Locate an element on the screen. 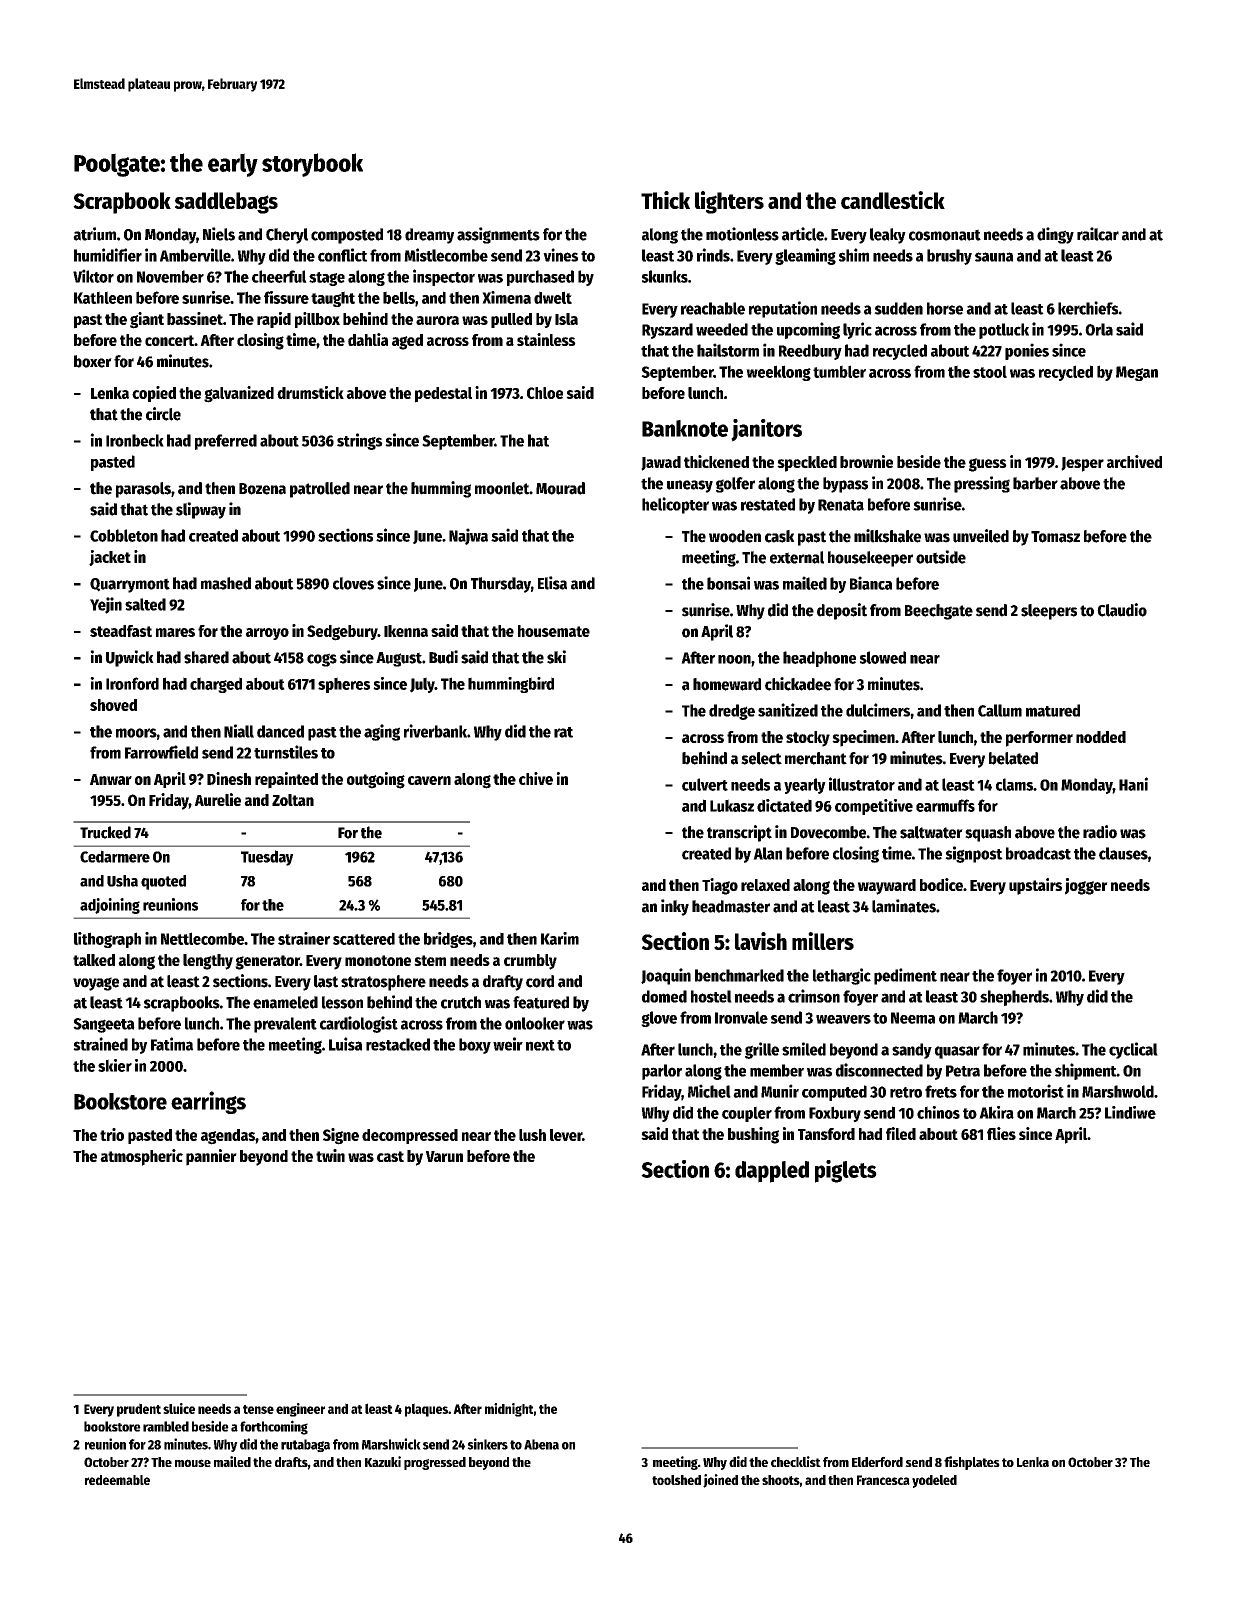 This screenshot has height=1601, width=1237. redeemable is located at coordinates (117, 1480).
